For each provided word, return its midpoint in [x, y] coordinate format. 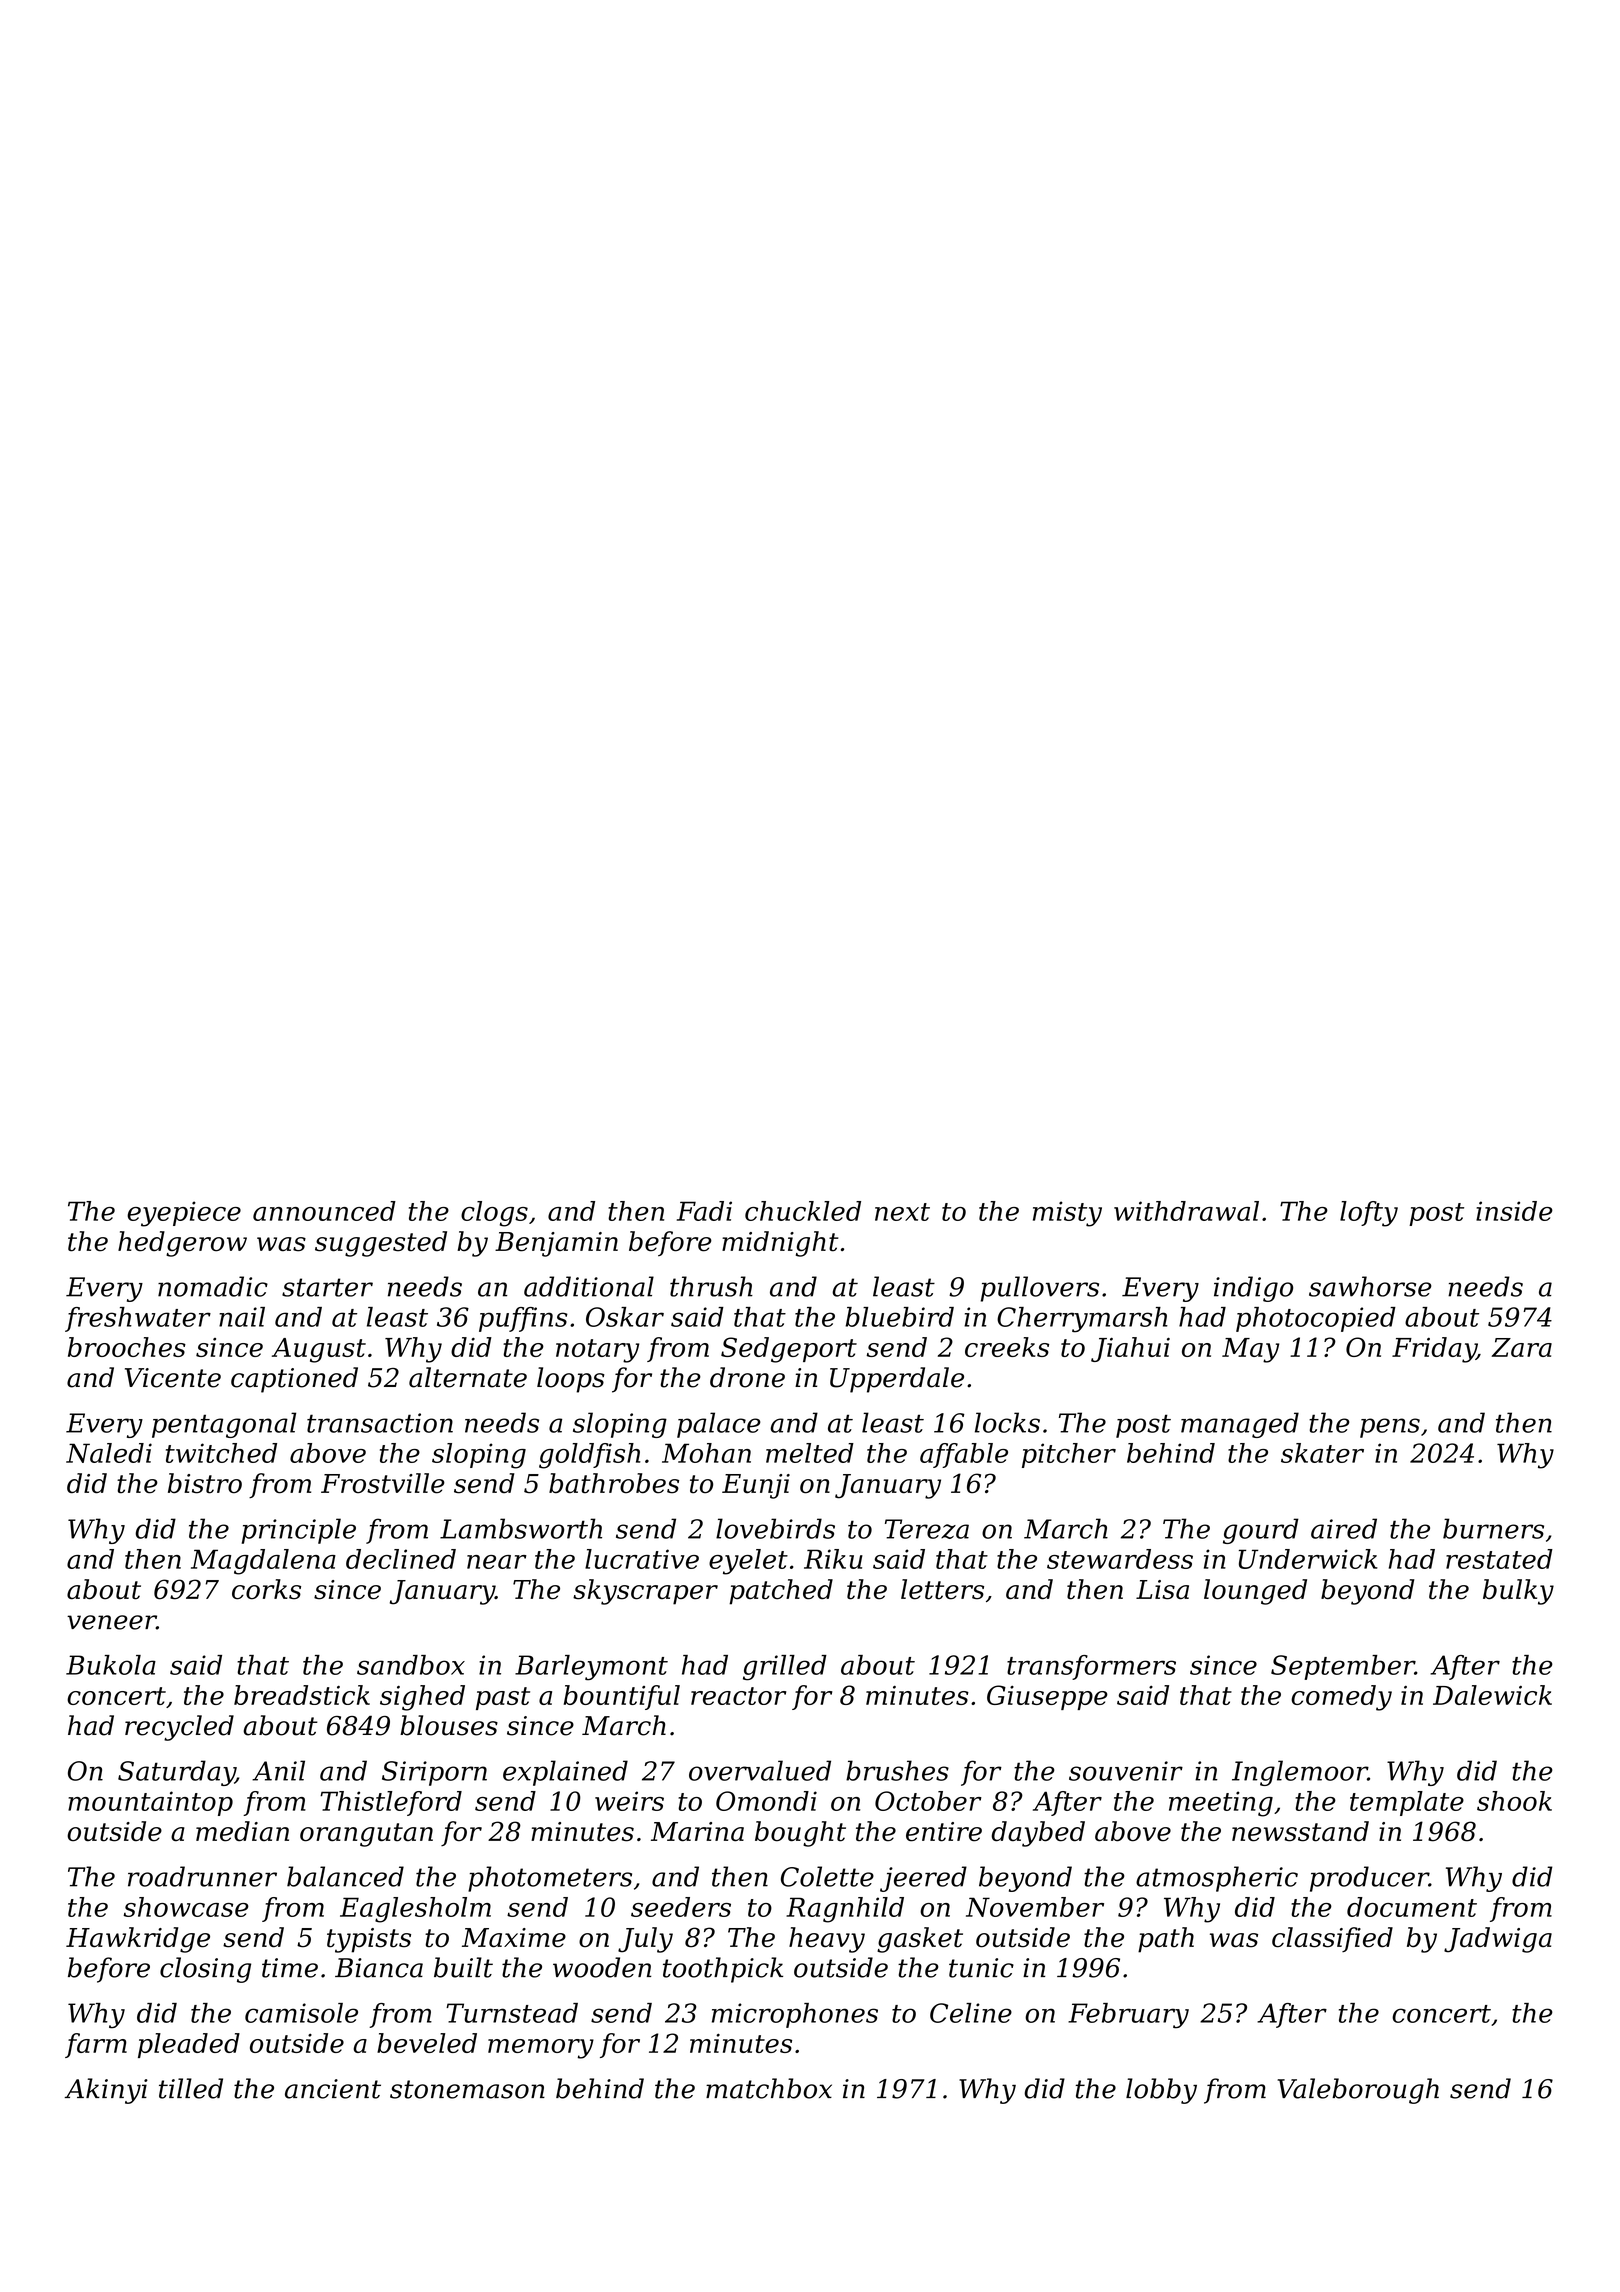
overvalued [760, 1770]
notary [597, 1351]
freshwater [138, 1319]
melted [810, 1453]
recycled [179, 1728]
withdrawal [1186, 1211]
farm [96, 2045]
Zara [1521, 1347]
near [497, 1562]
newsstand [1300, 1831]
